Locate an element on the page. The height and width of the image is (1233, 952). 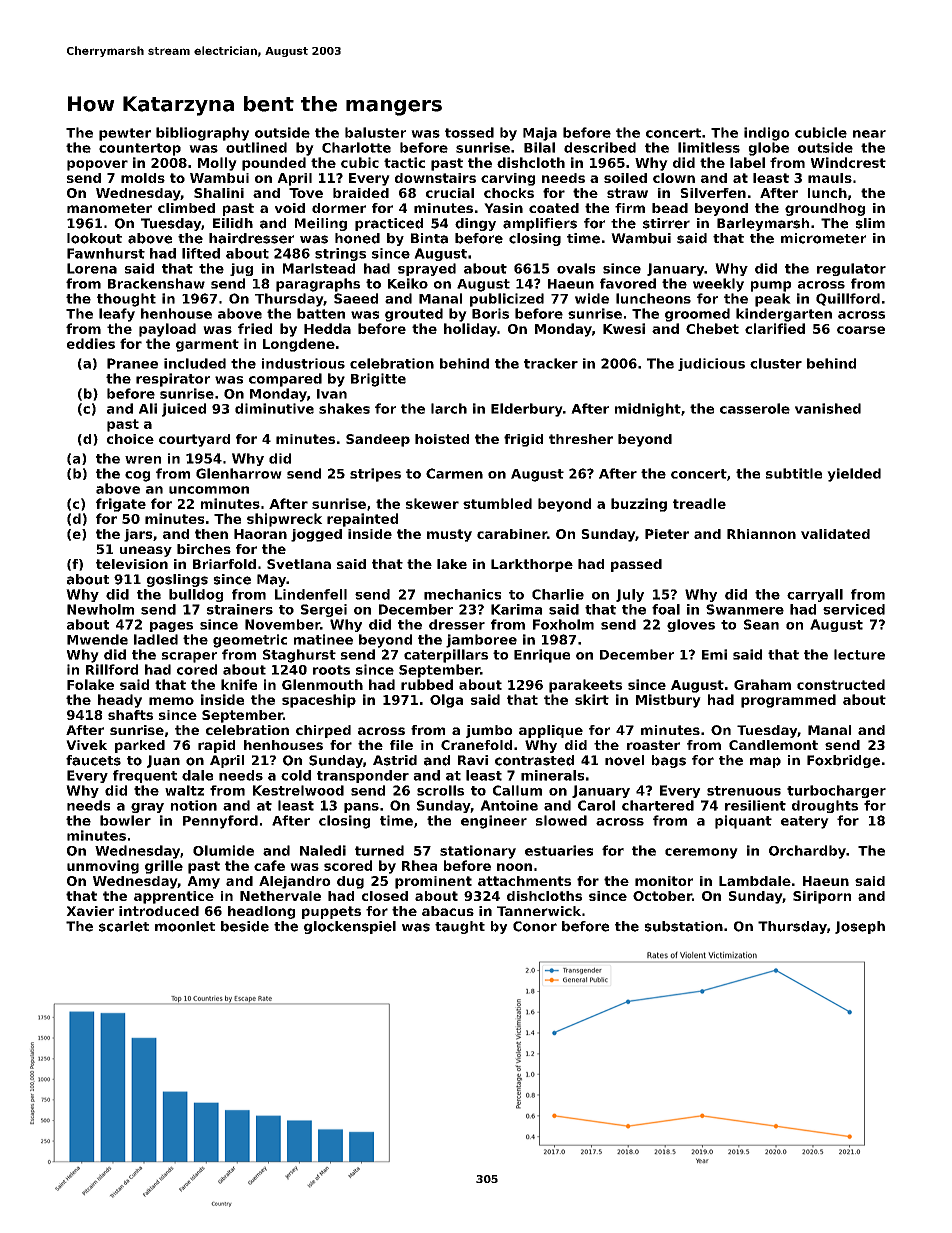
Emi is located at coordinates (714, 654).
